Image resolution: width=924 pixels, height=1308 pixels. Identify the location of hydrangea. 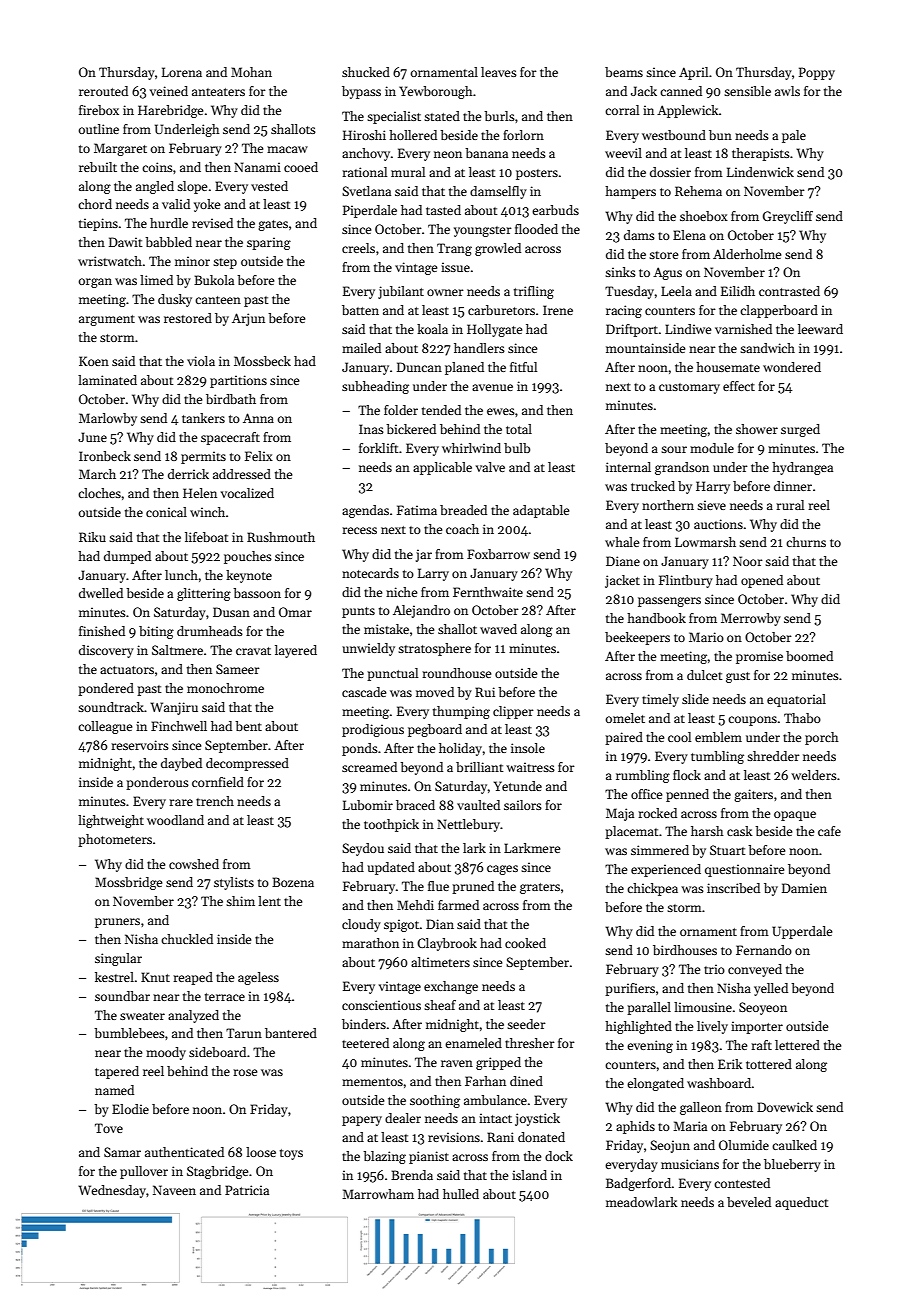
(802, 468).
